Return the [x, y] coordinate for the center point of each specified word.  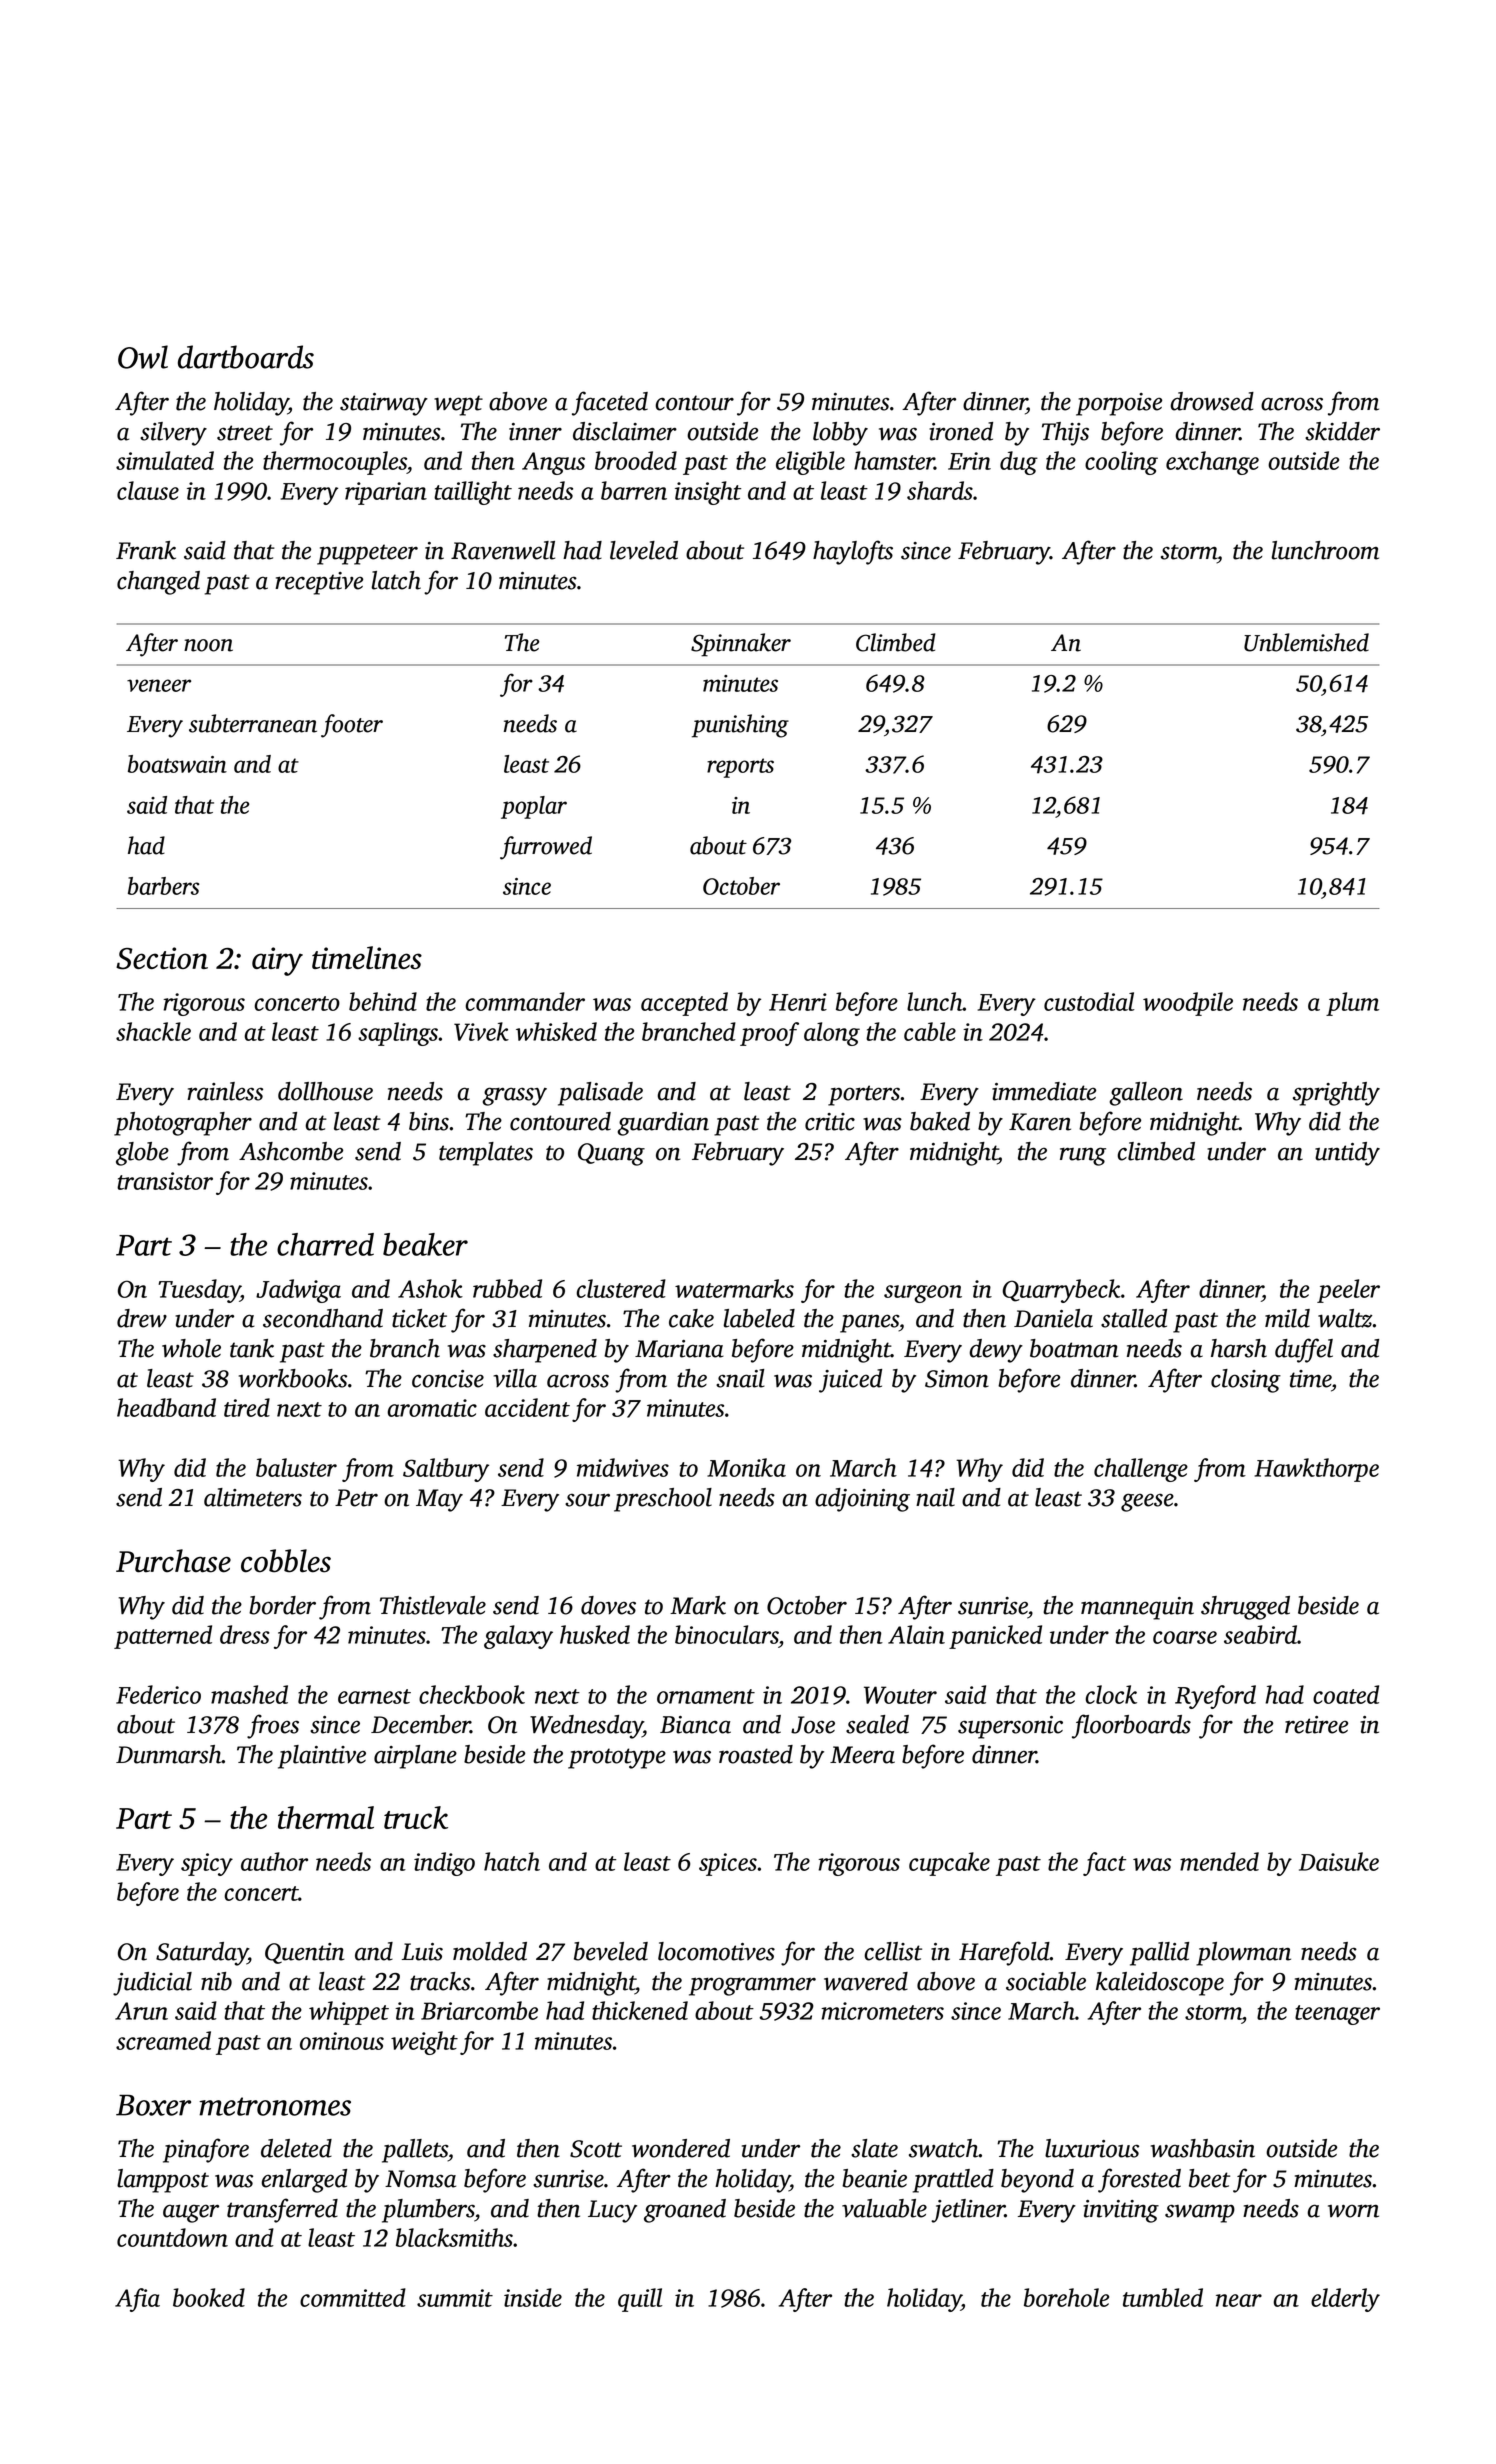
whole [191, 1348]
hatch [512, 1861]
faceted [610, 403]
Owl [143, 357]
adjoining [862, 1500]
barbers [163, 886]
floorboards [1131, 1726]
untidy [1347, 1154]
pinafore [206, 2150]
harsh [1239, 1348]
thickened [640, 2010]
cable [930, 1031]
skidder [1342, 431]
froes [273, 1726]
